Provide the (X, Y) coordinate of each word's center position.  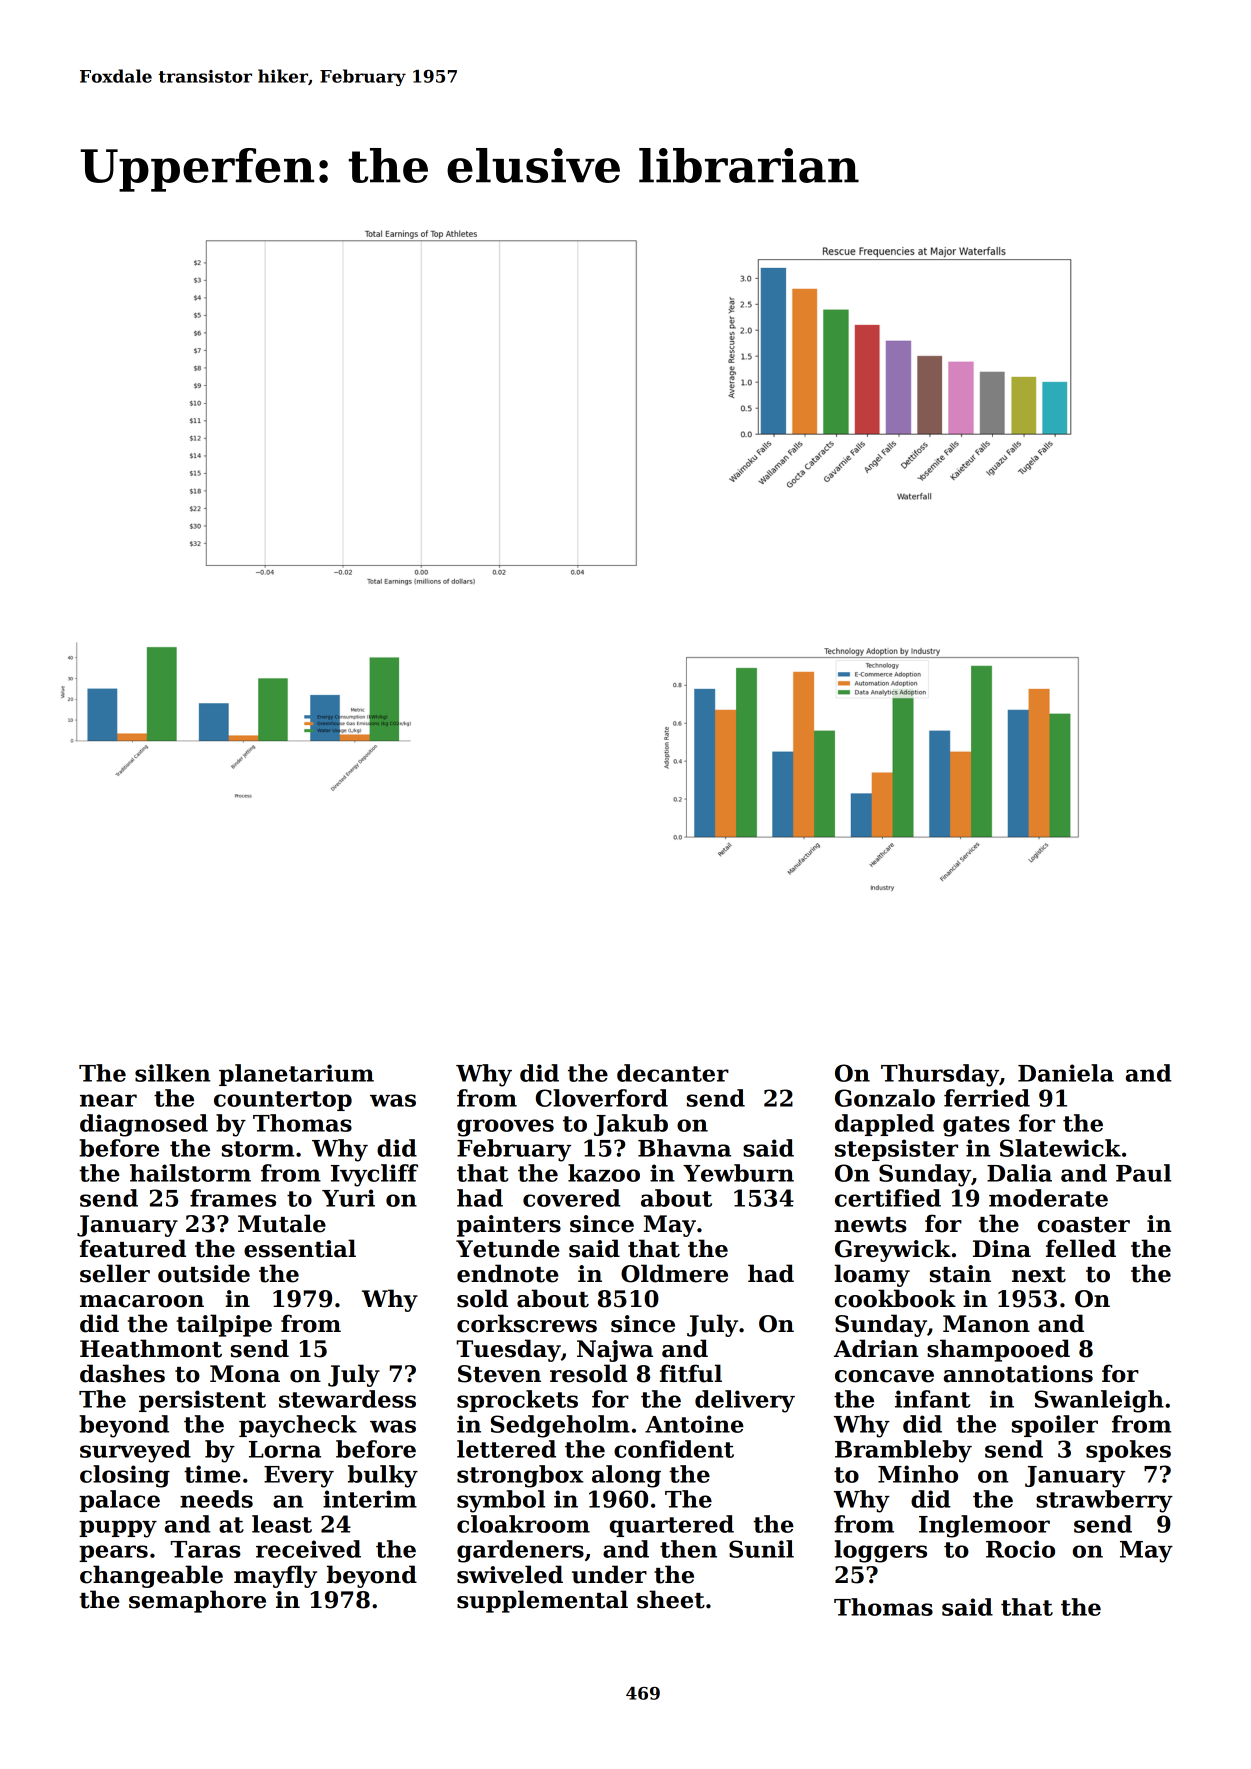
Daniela (1066, 1073)
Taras (205, 1549)
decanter (673, 1073)
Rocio (1020, 1549)
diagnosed (144, 1125)
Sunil (761, 1549)
